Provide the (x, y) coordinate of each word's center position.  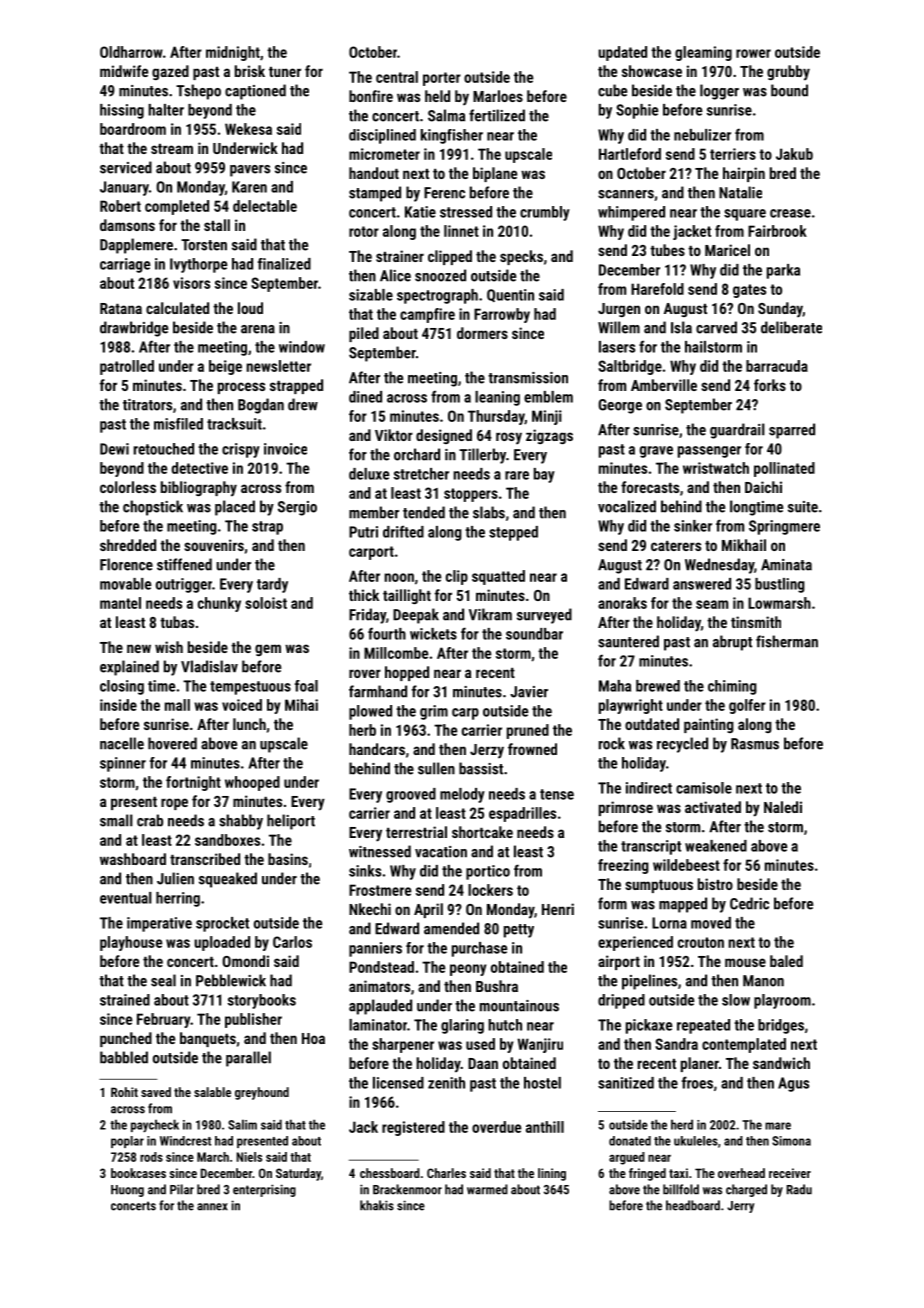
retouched (164, 449)
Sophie (637, 111)
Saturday (298, 1174)
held (437, 96)
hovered (172, 743)
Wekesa (248, 129)
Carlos (292, 942)
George (620, 406)
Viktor (394, 435)
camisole (704, 788)
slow (736, 1000)
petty (519, 931)
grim (434, 712)
